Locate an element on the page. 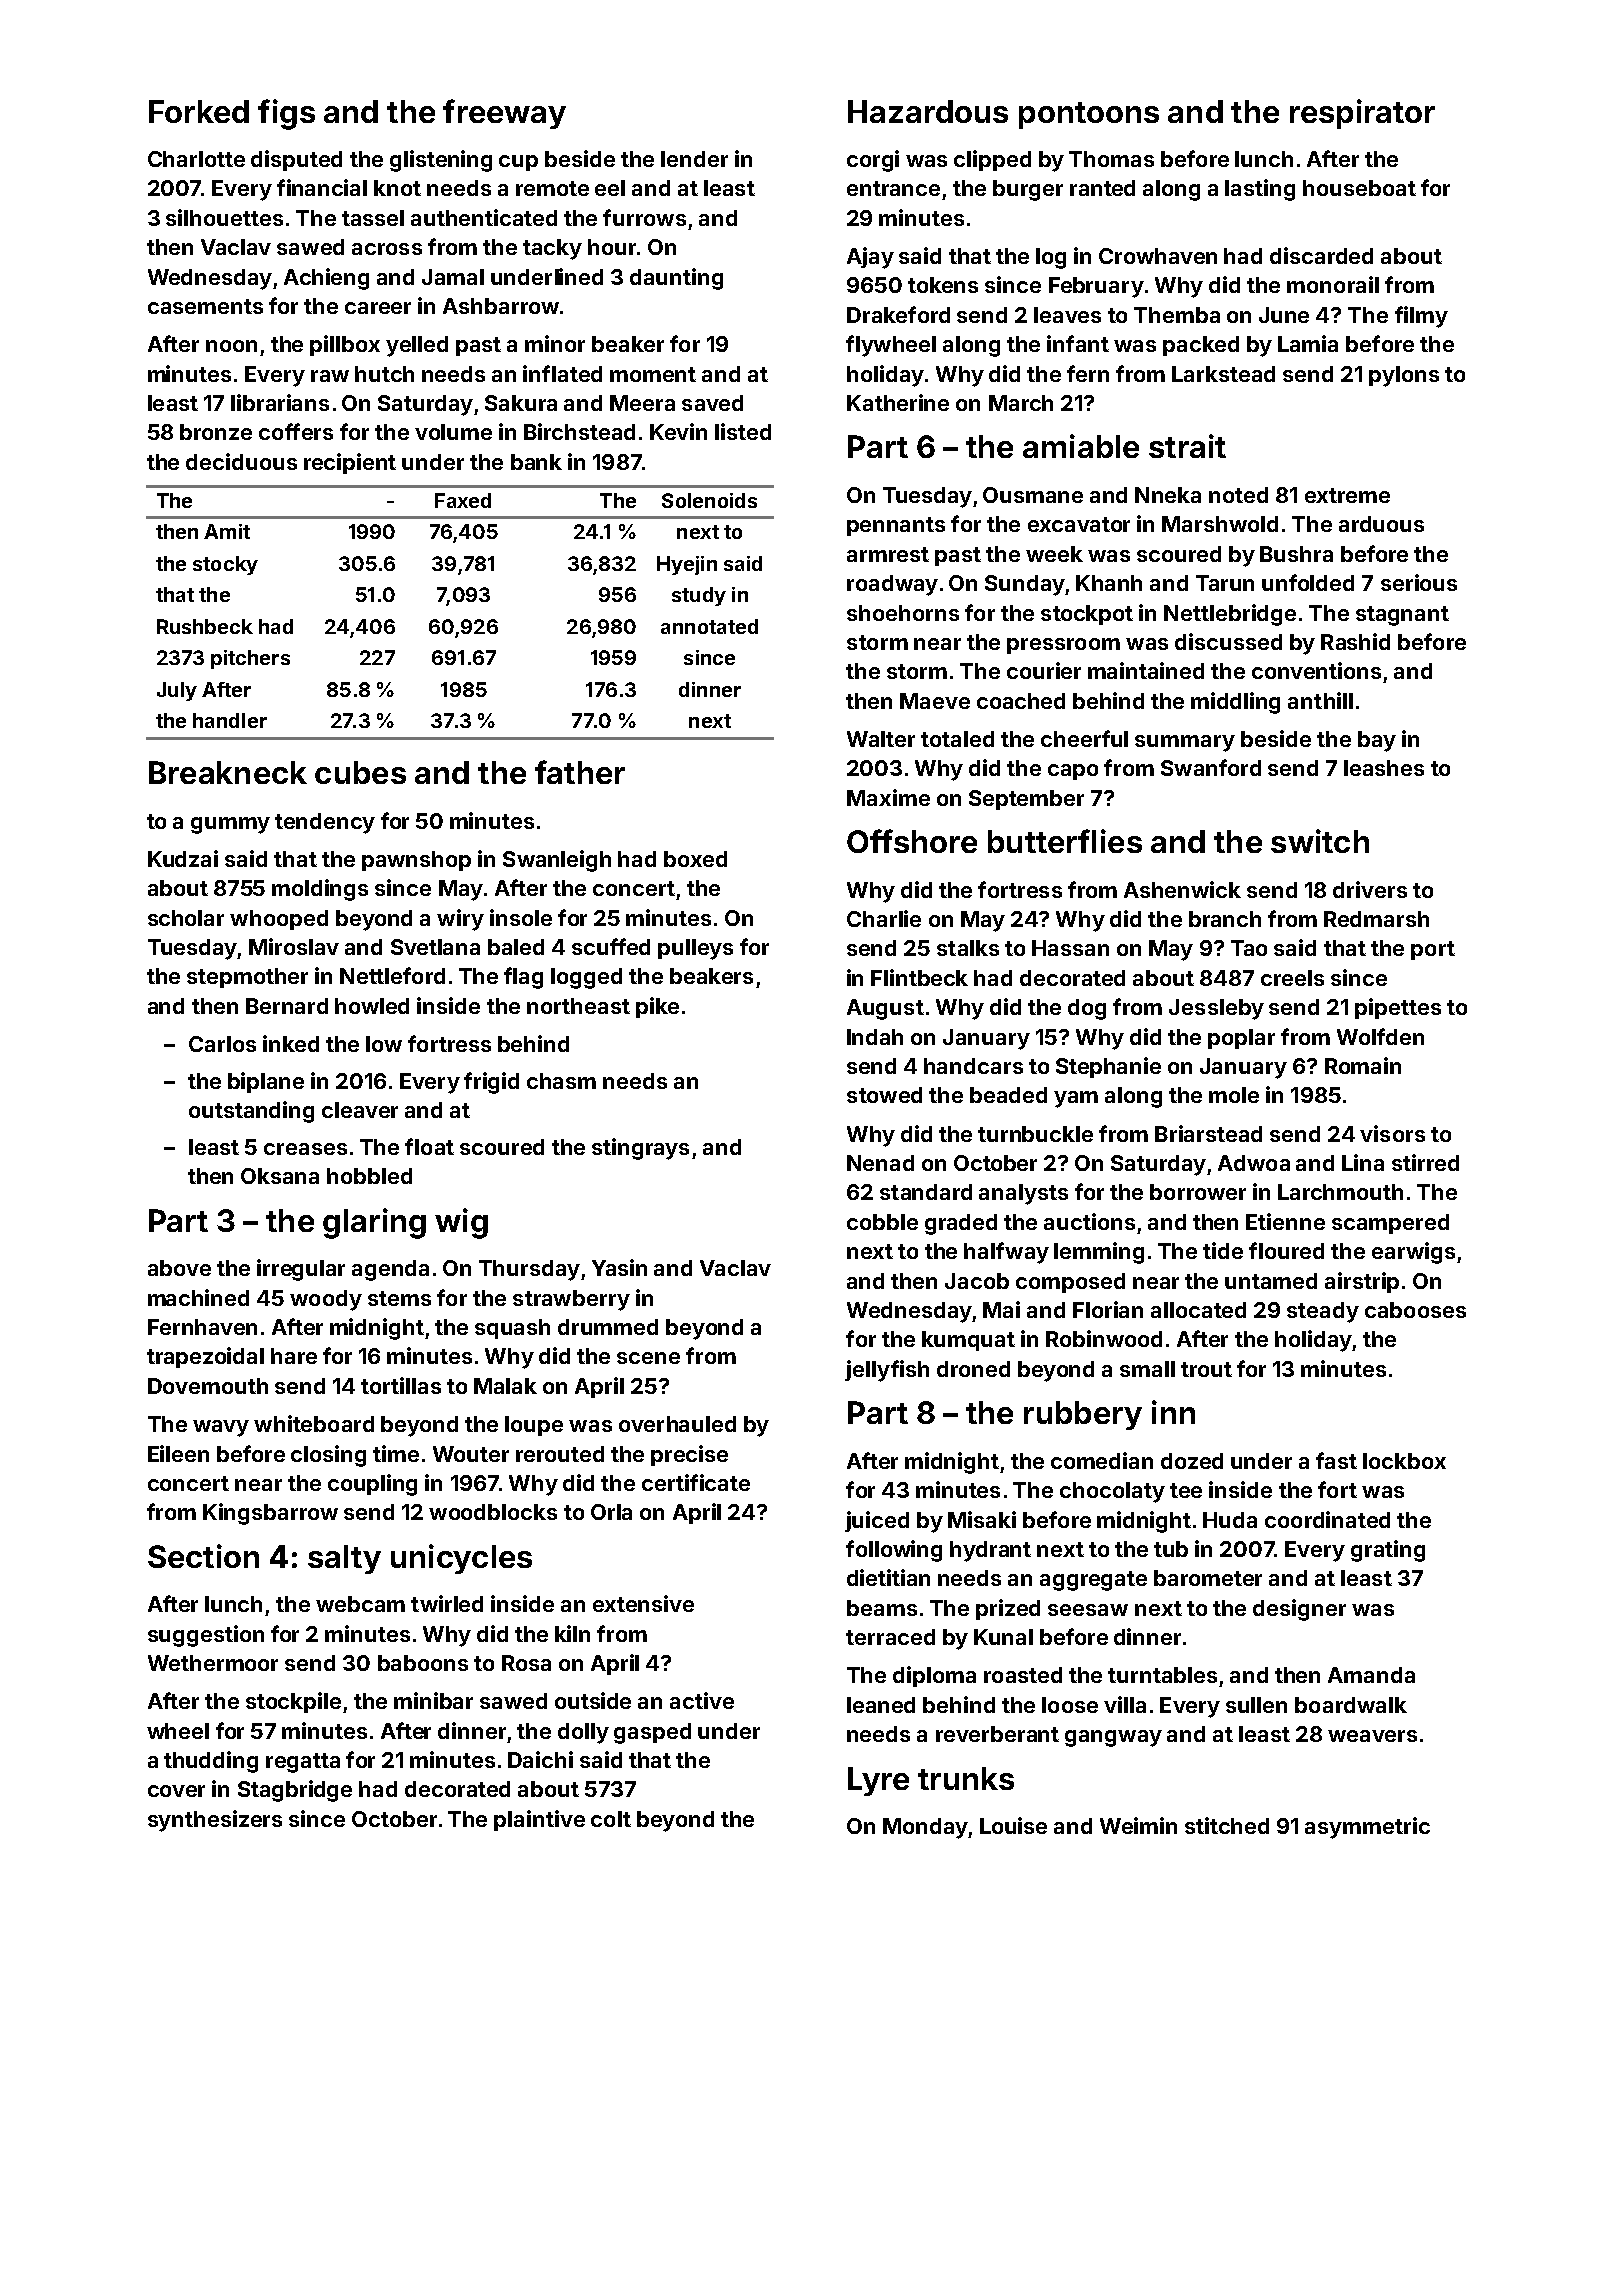 The image size is (1620, 2292). respirator is located at coordinates (1362, 114).
